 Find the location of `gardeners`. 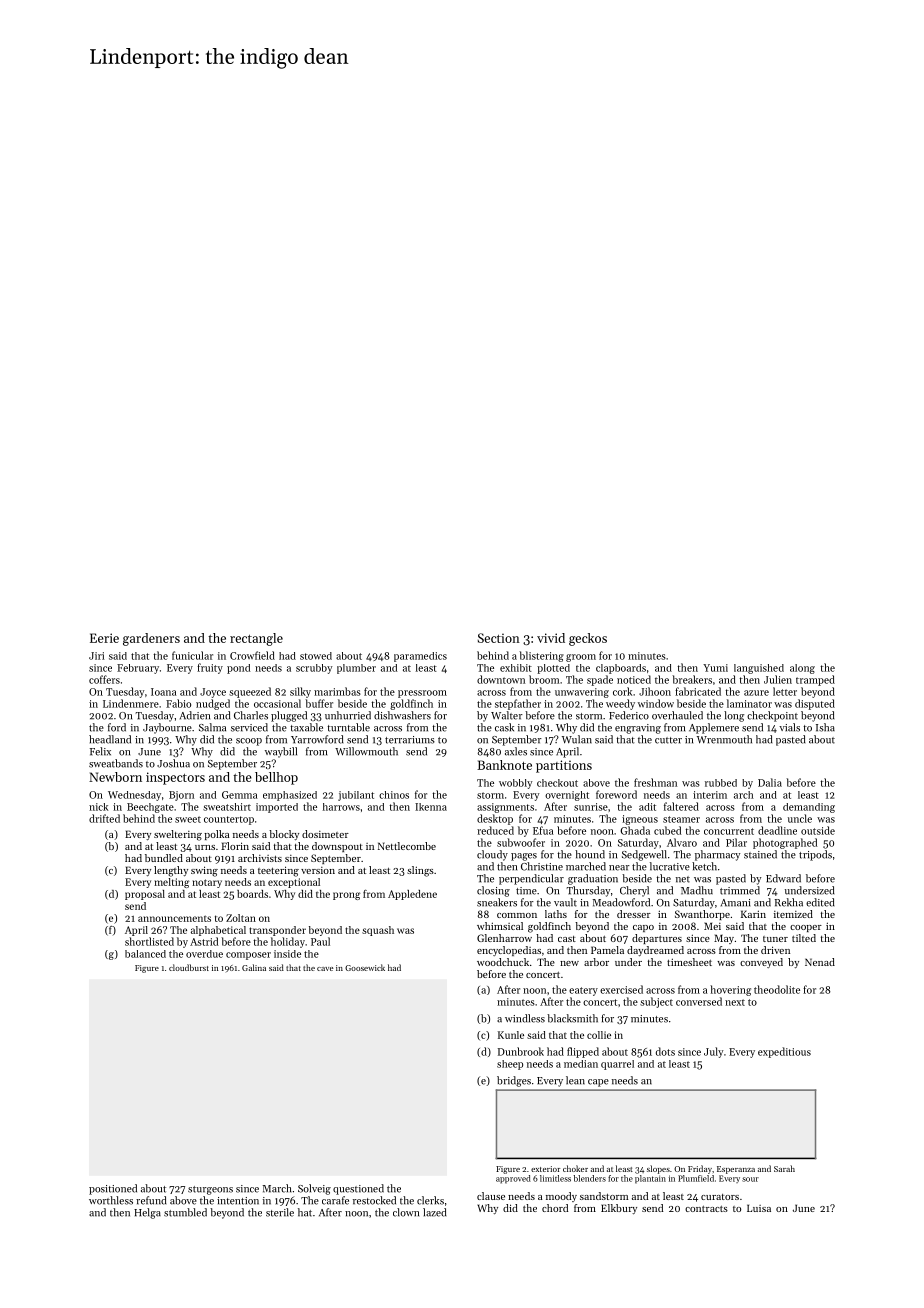

gardeners is located at coordinates (151, 639).
